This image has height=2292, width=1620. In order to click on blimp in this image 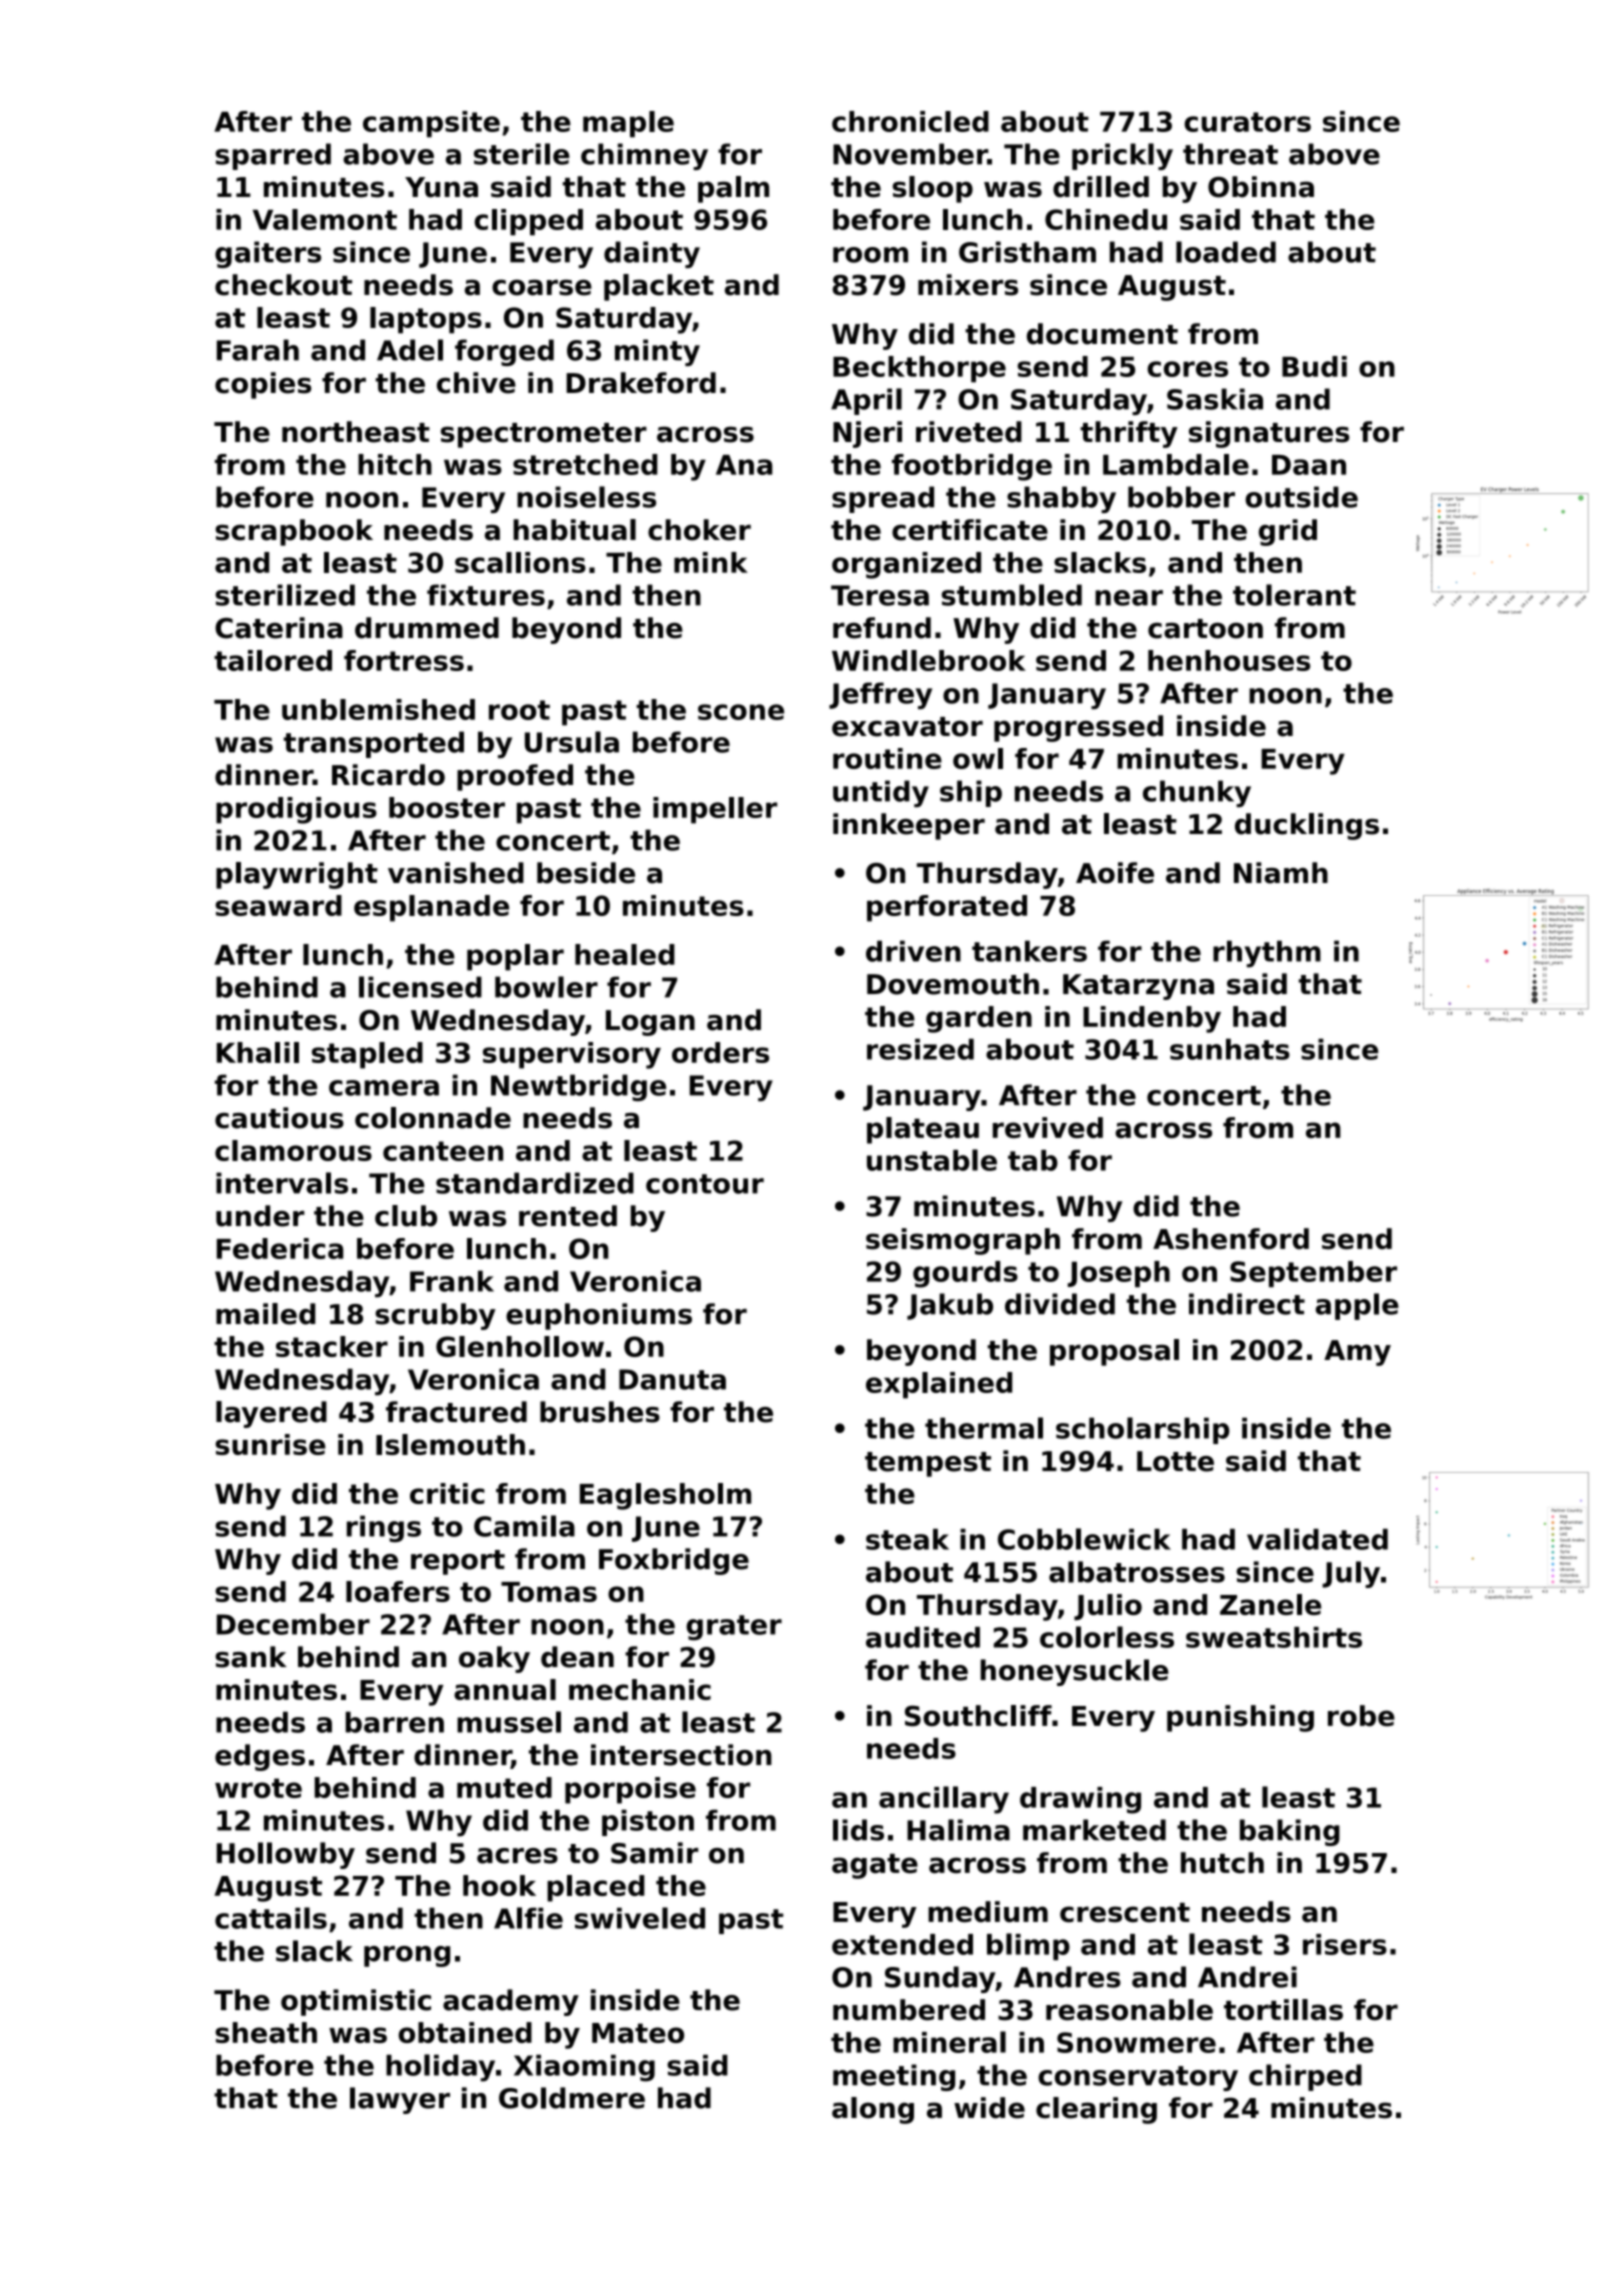, I will do `click(1028, 1946)`.
